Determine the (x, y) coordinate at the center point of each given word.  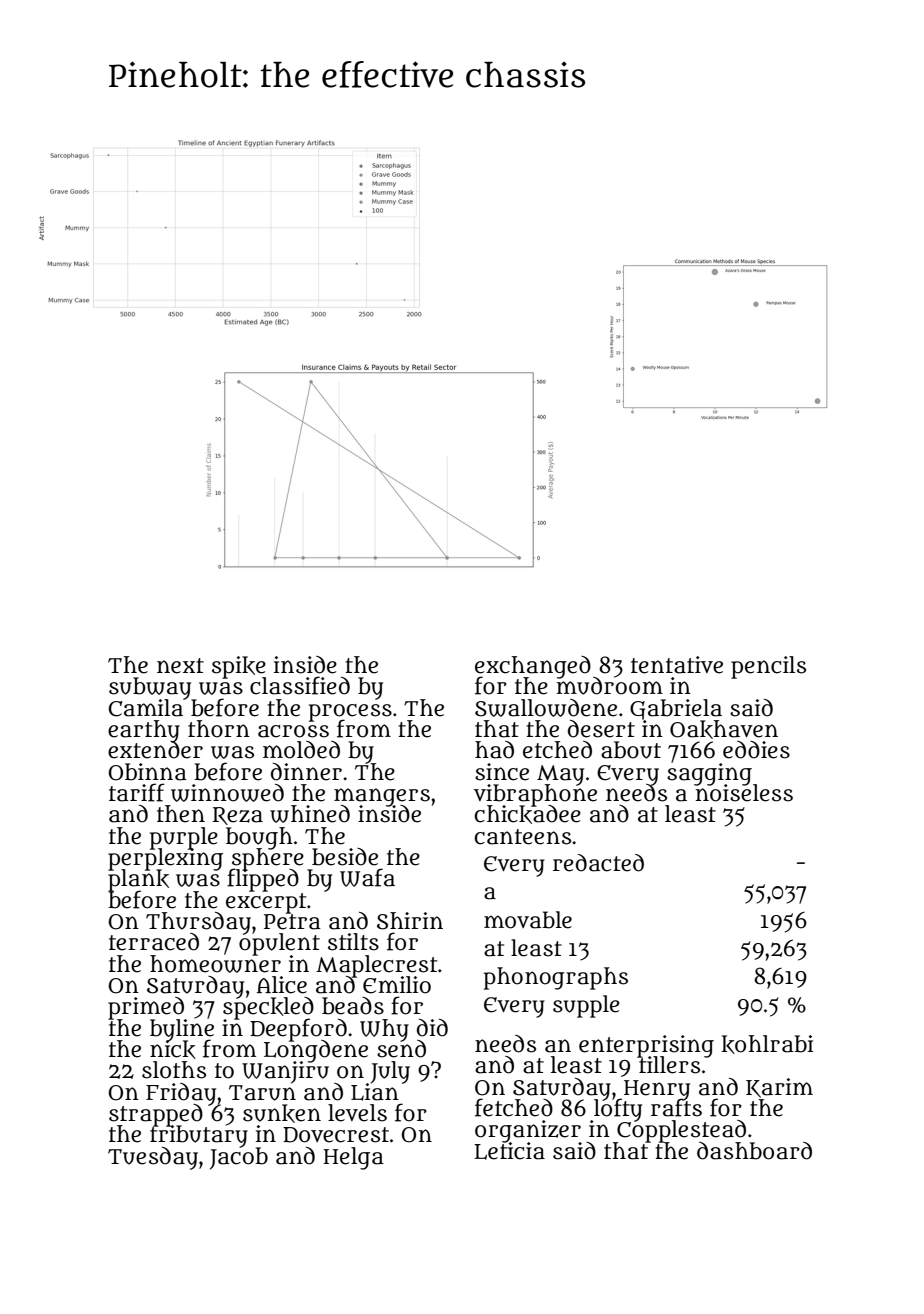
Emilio (397, 985)
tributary (199, 1136)
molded (301, 750)
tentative (677, 665)
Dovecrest (336, 1135)
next (180, 666)
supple (586, 1006)
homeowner (215, 964)
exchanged (533, 667)
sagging (710, 774)
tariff (137, 792)
